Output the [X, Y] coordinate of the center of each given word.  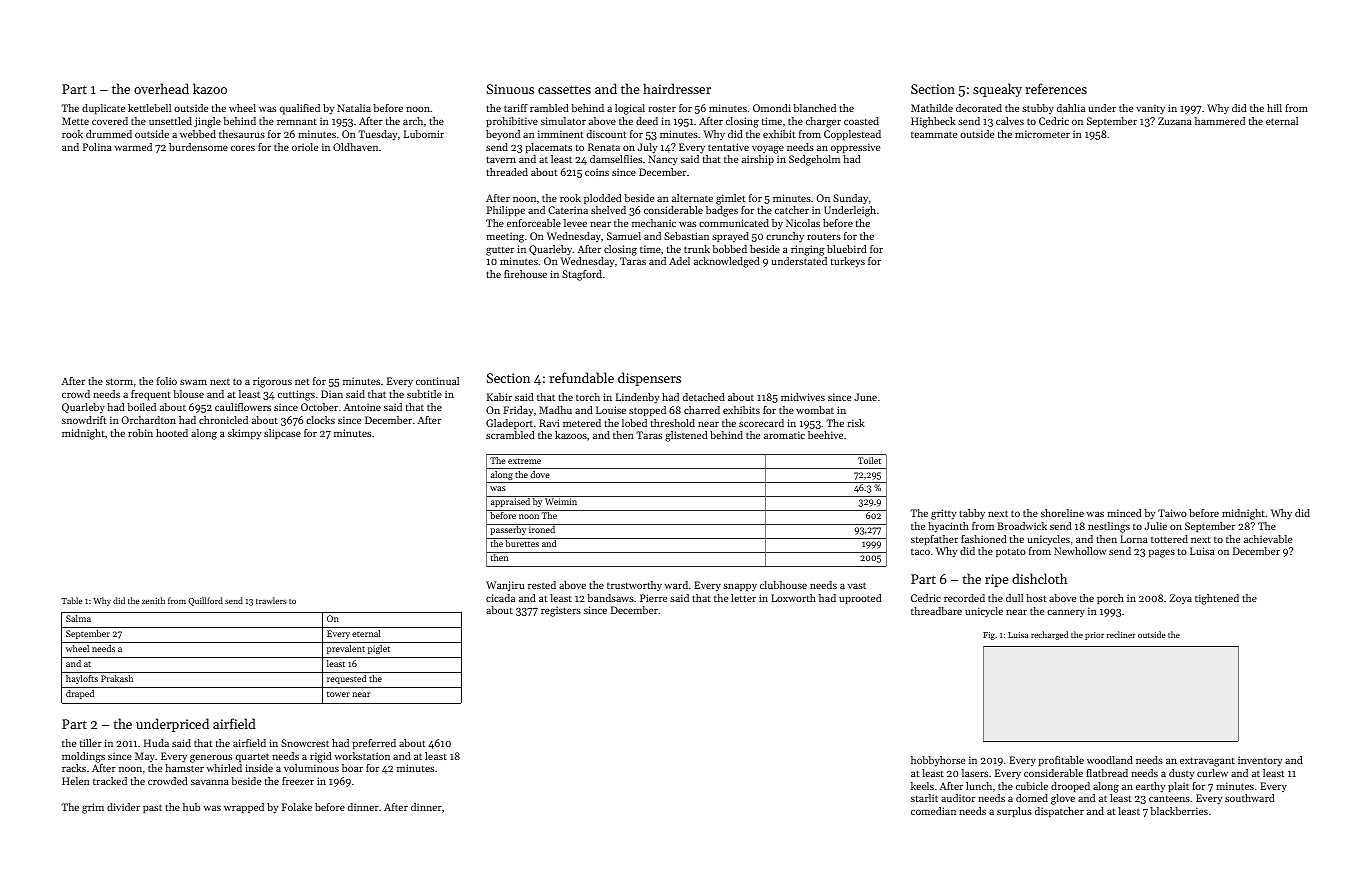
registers [561, 611]
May [145, 757]
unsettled [170, 121]
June [865, 397]
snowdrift [84, 420]
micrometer [1042, 134]
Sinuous [510, 89]
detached [704, 397]
